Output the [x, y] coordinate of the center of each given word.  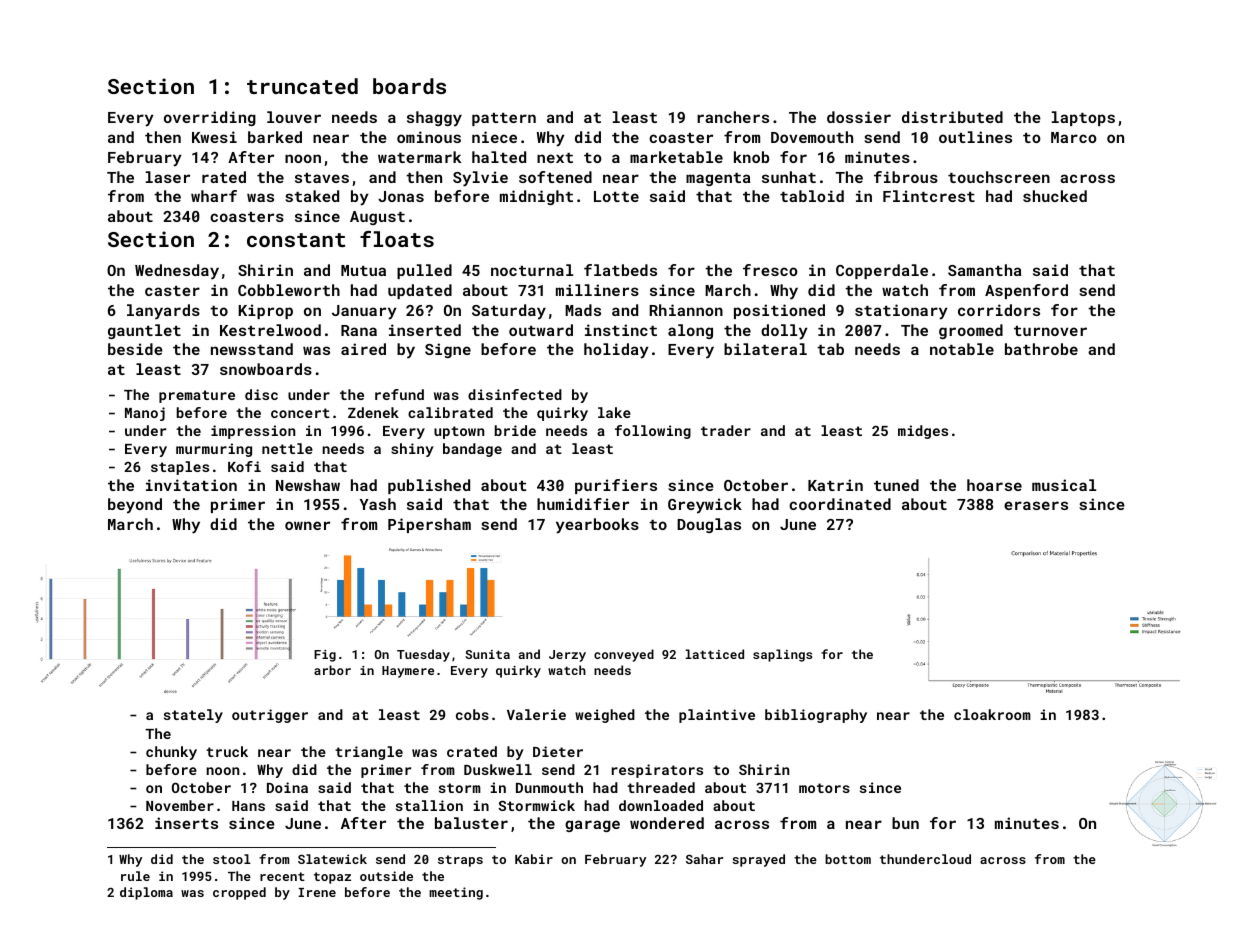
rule [135, 876]
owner [307, 525]
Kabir [534, 859]
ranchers [733, 117]
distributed [952, 117]
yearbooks [597, 526]
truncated [302, 86]
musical [1064, 485]
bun [905, 823]
